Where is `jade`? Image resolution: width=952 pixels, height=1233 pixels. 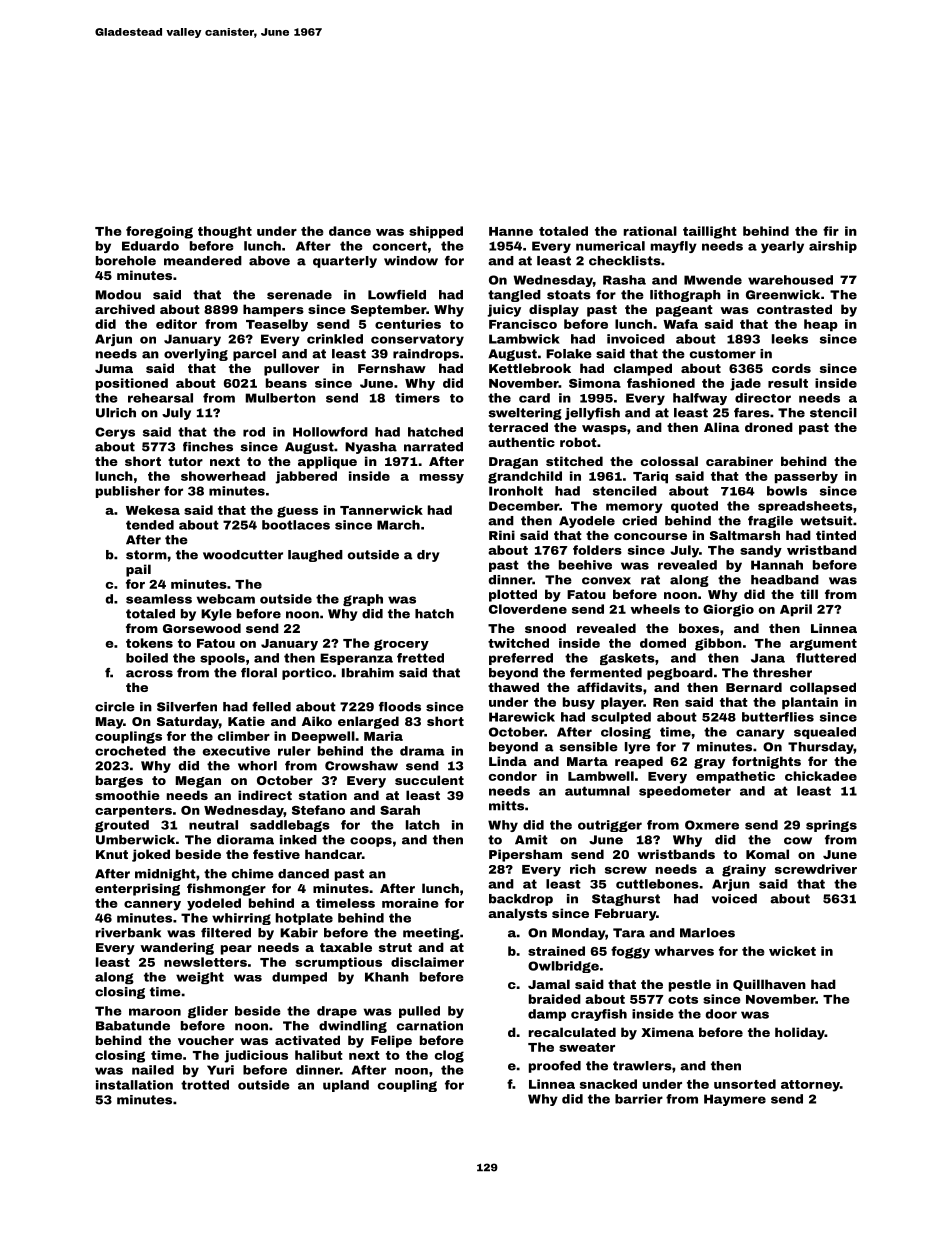 jade is located at coordinates (745, 384).
